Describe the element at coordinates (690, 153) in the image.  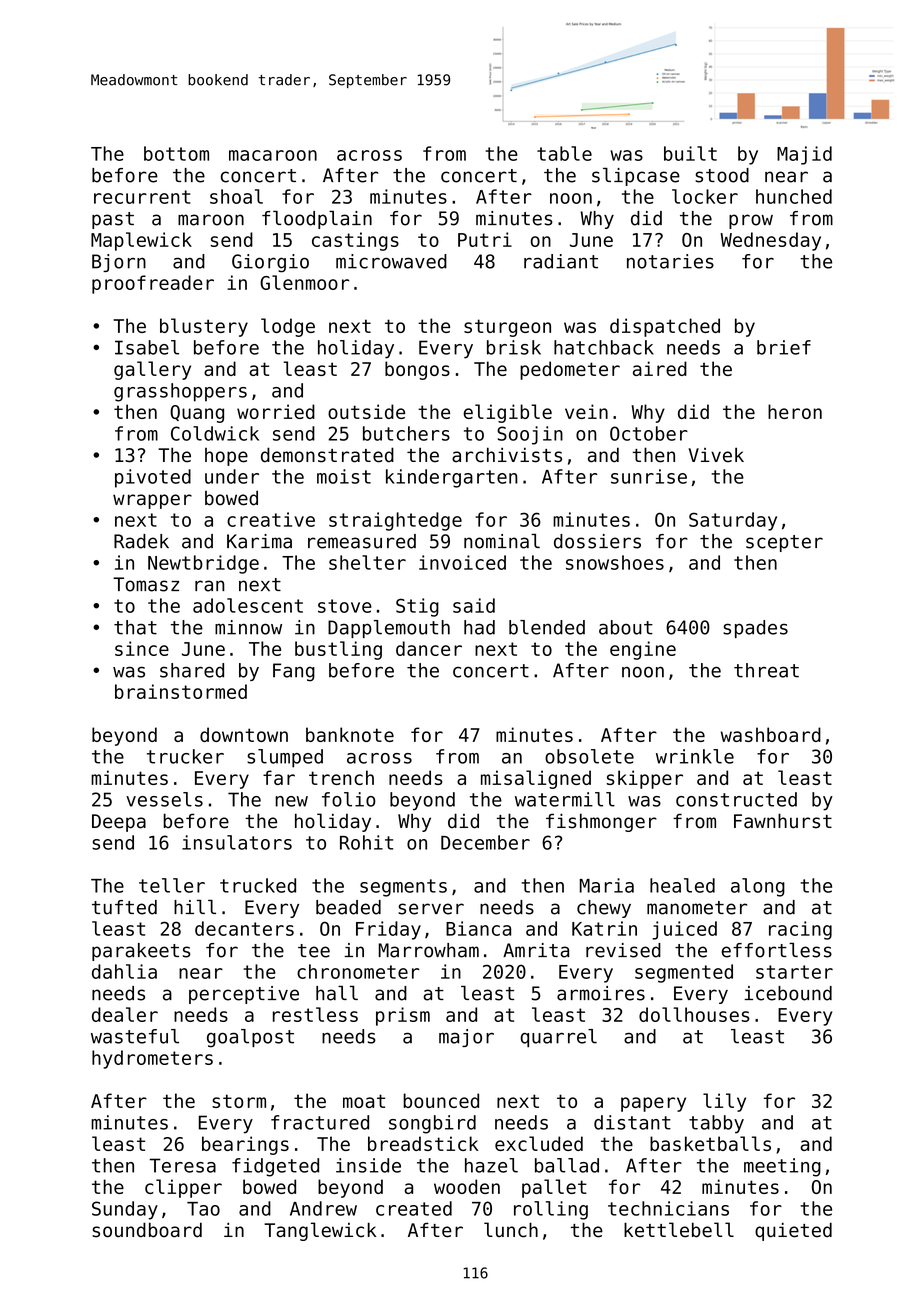
I see `built` at that location.
